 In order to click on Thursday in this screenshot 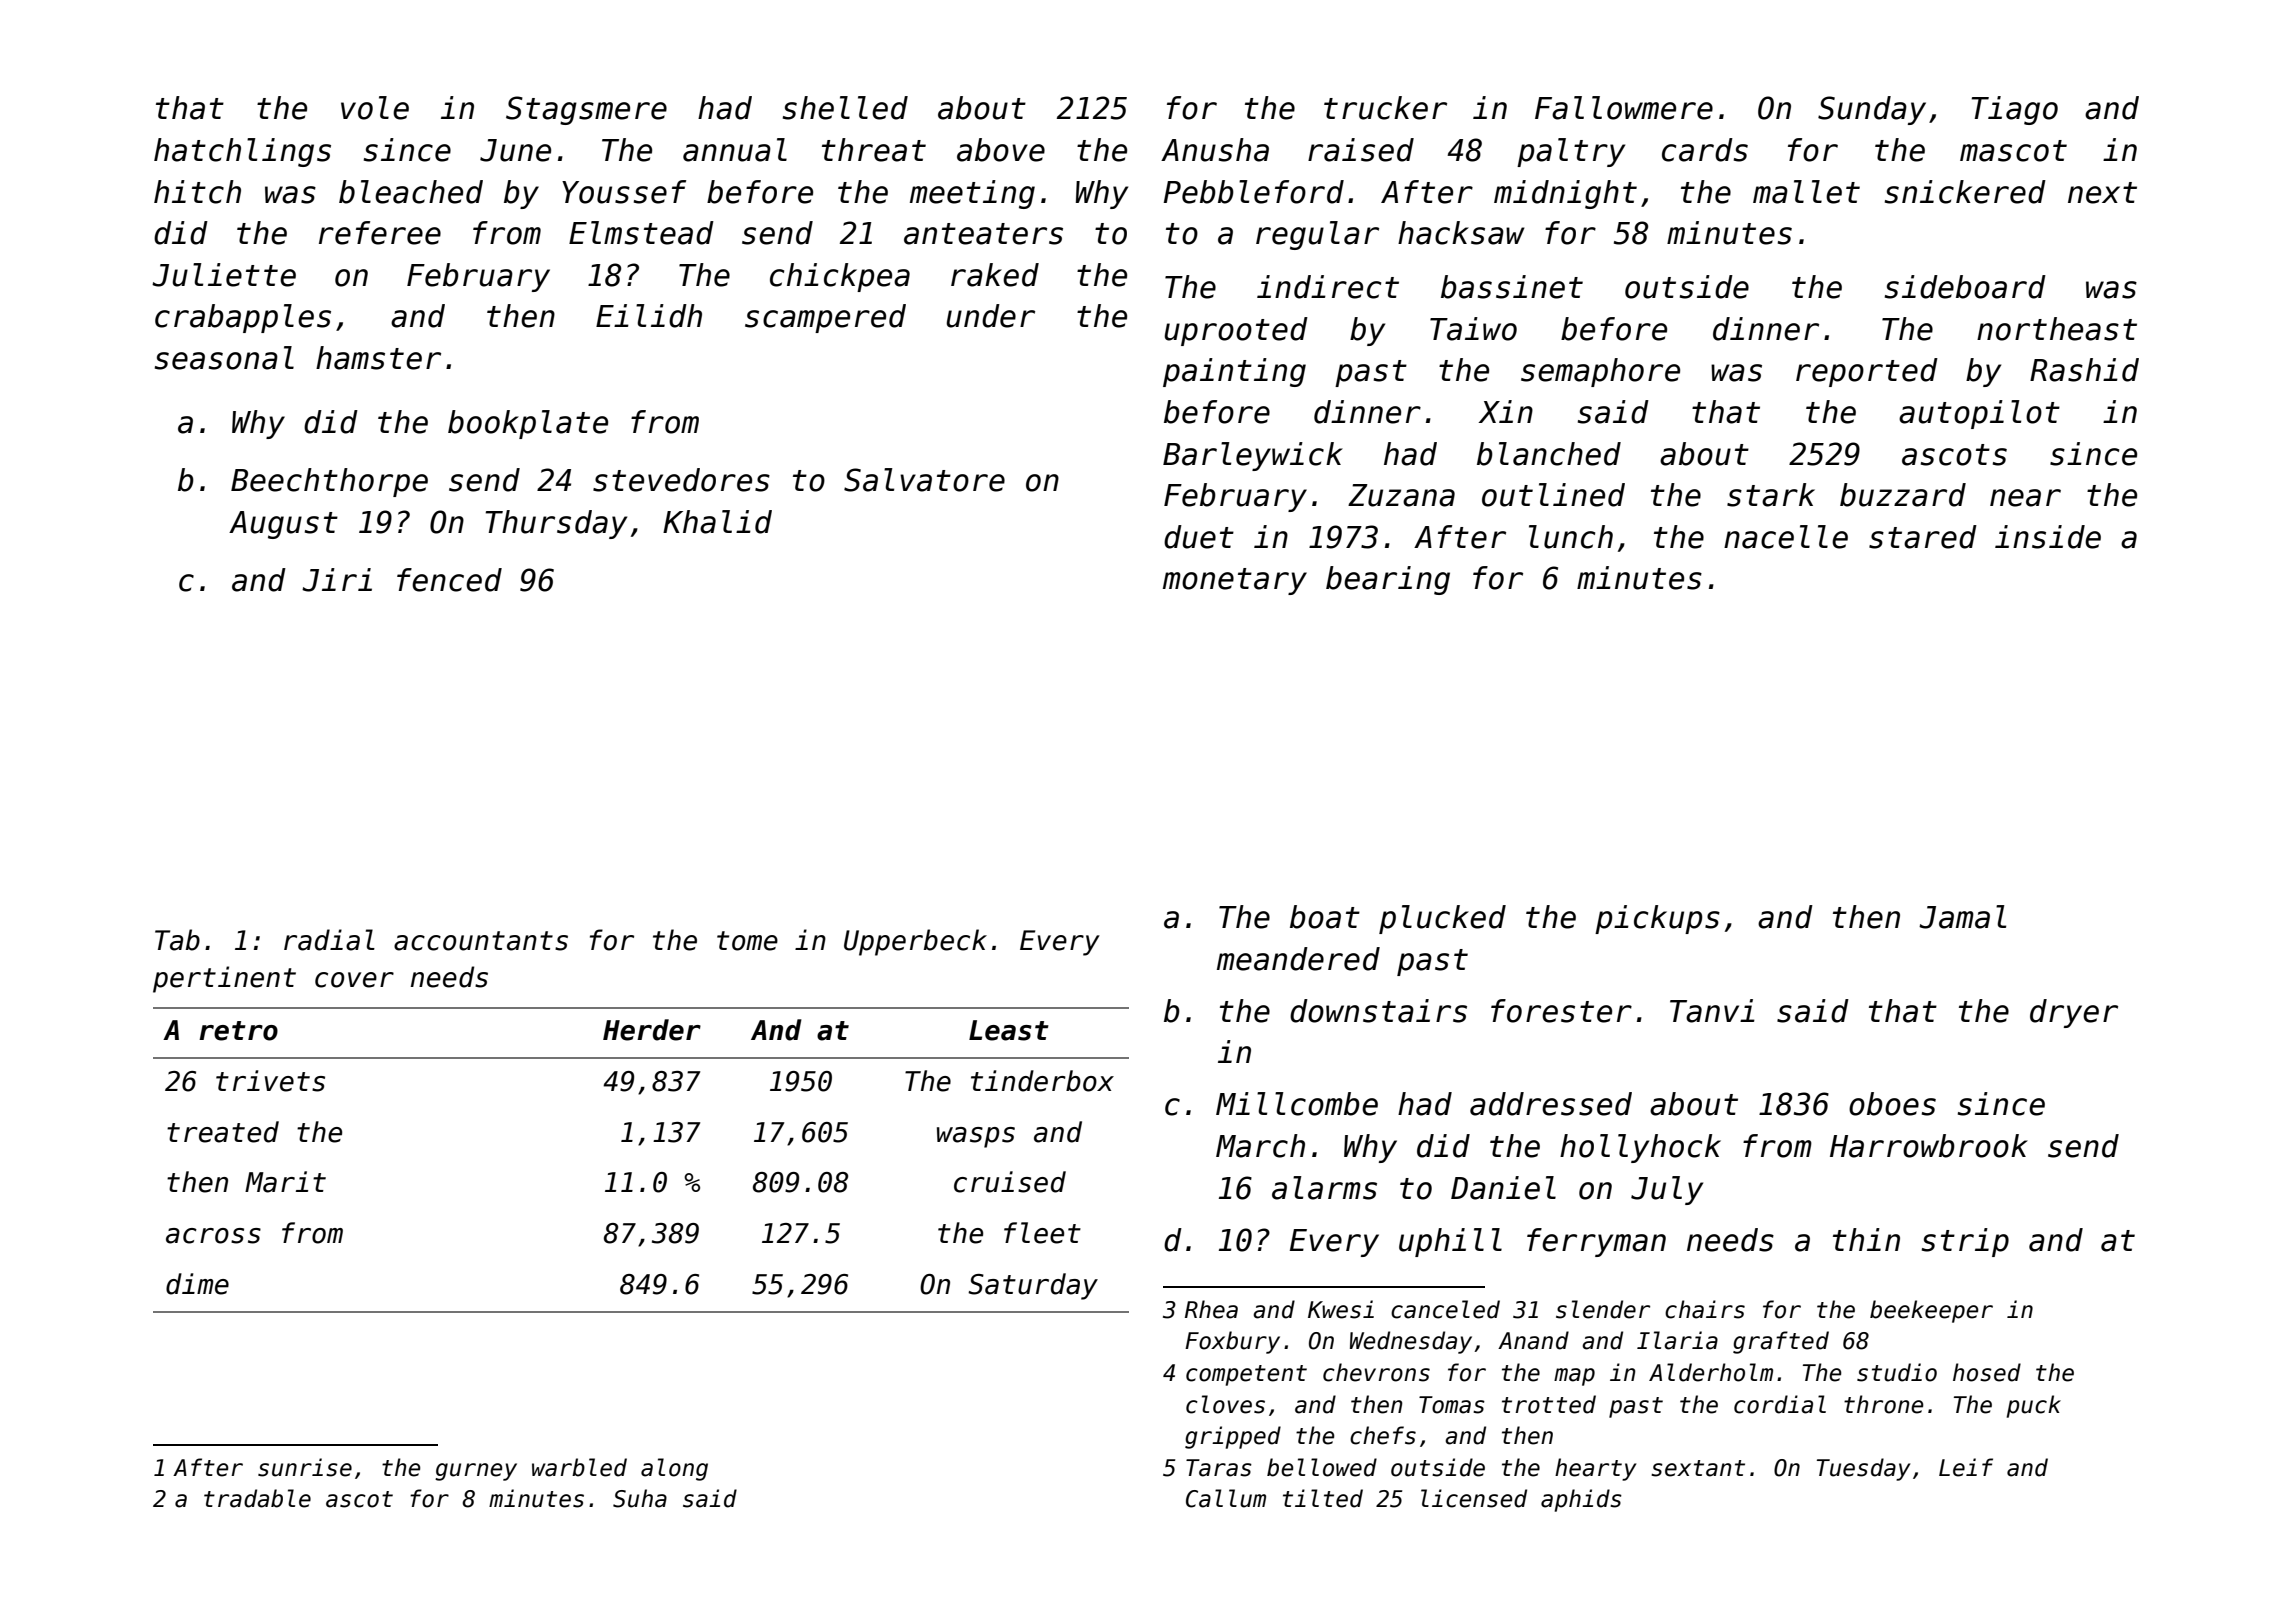, I will do `click(556, 524)`.
